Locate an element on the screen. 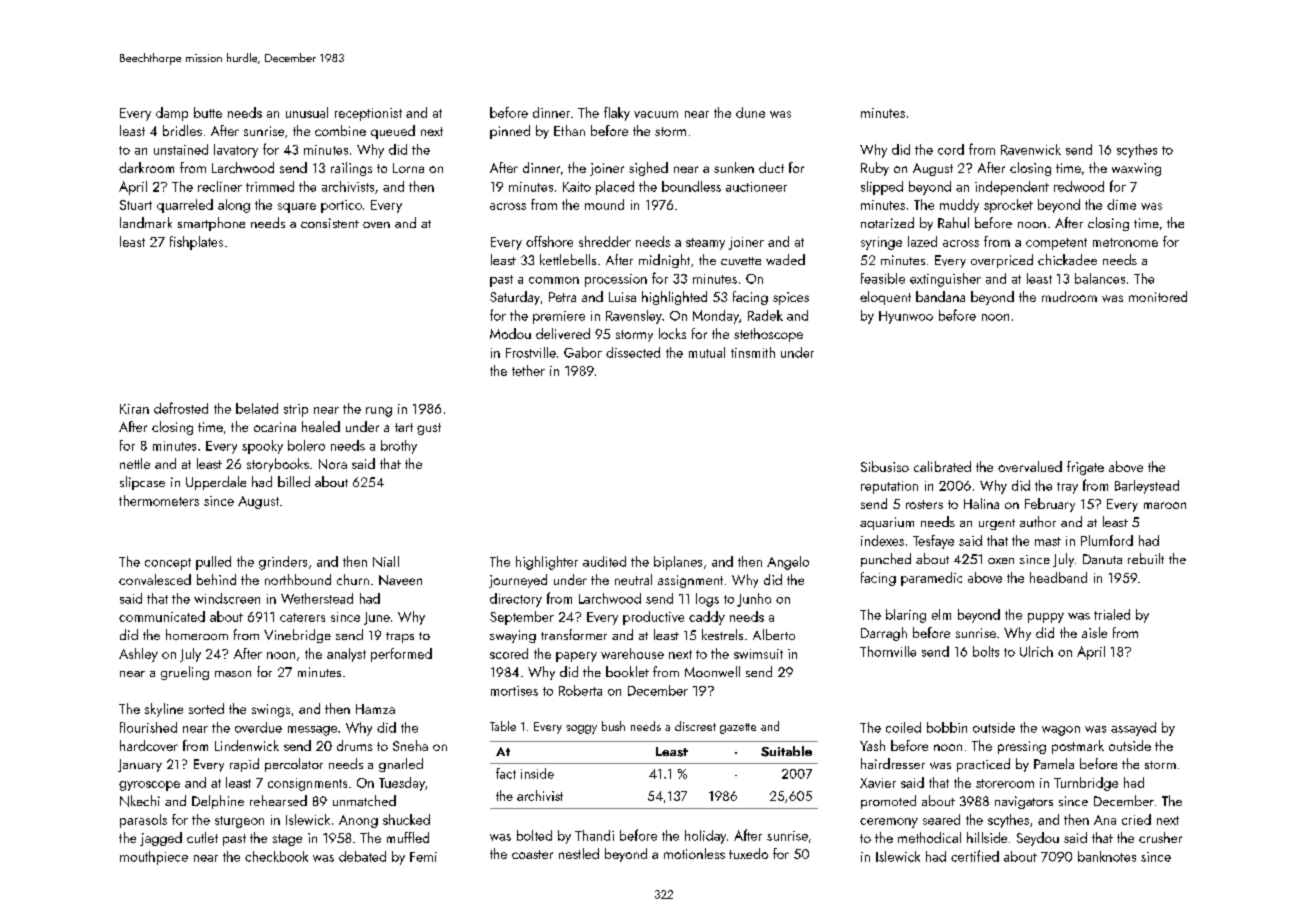 This screenshot has height=924, width=1308. biplanes is located at coordinates (678, 563).
